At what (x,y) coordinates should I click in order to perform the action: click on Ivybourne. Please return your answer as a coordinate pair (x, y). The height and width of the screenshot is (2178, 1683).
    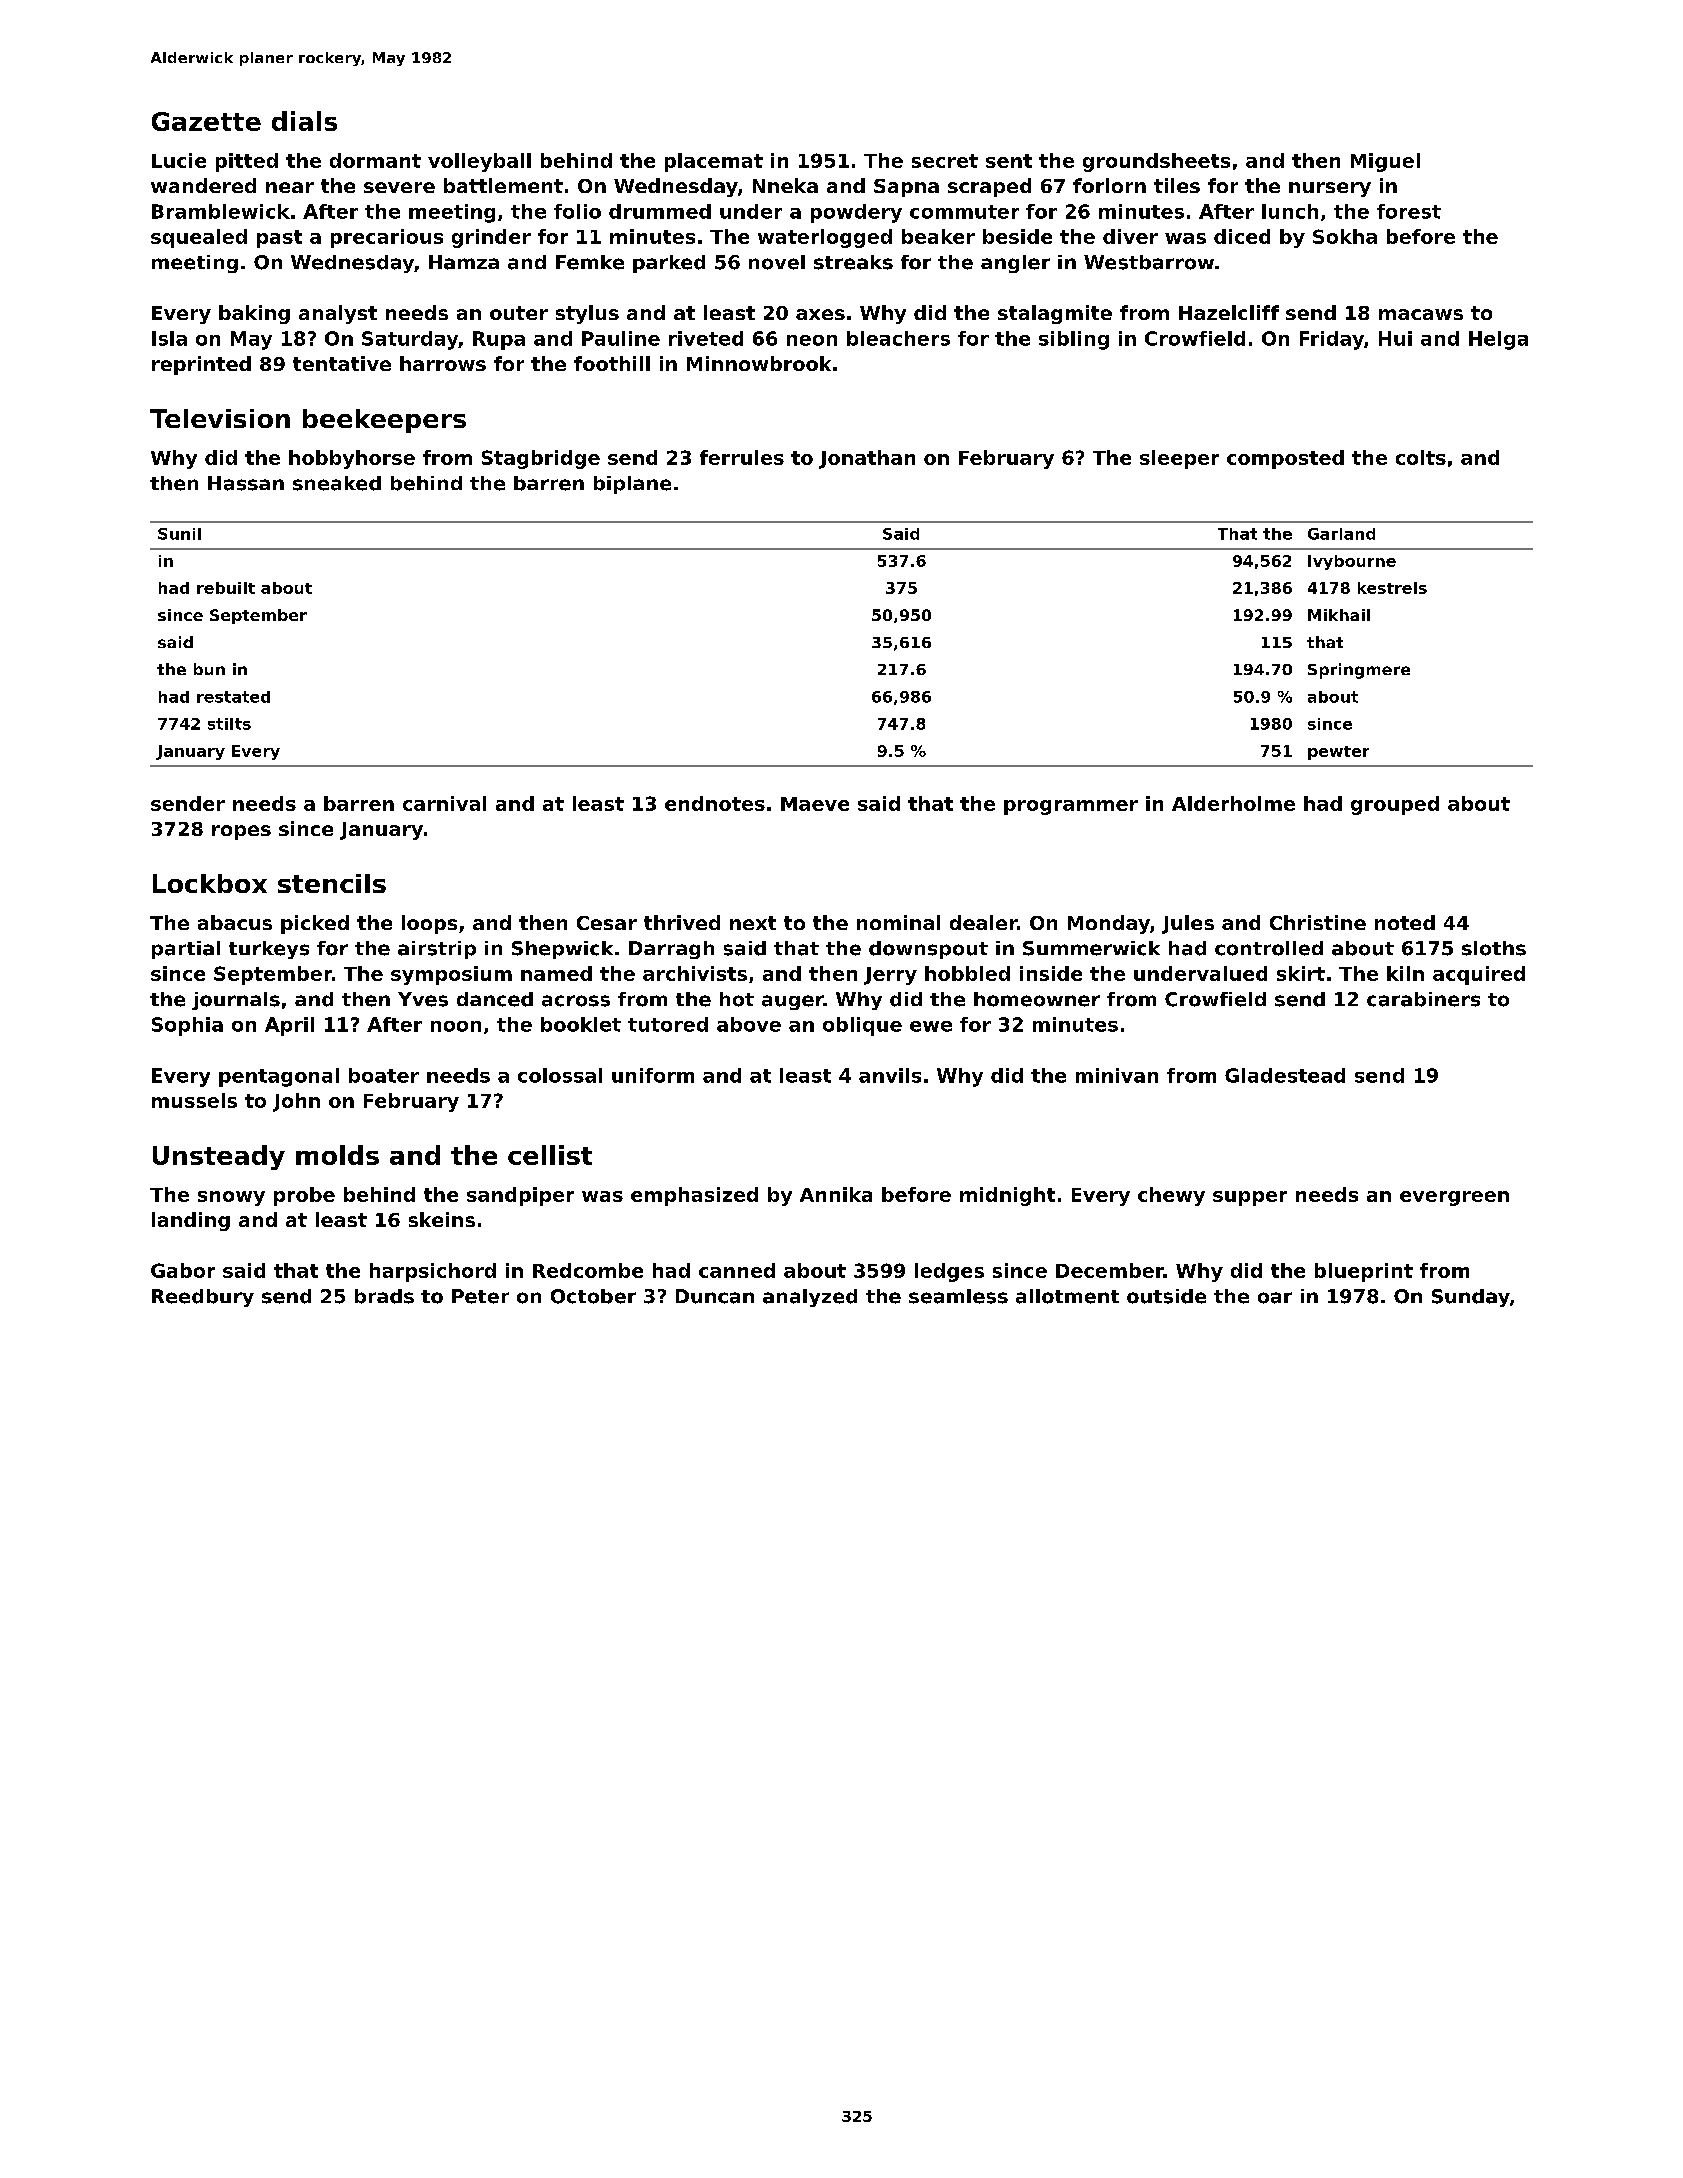
    Looking at the image, I should click on (1352, 562).
